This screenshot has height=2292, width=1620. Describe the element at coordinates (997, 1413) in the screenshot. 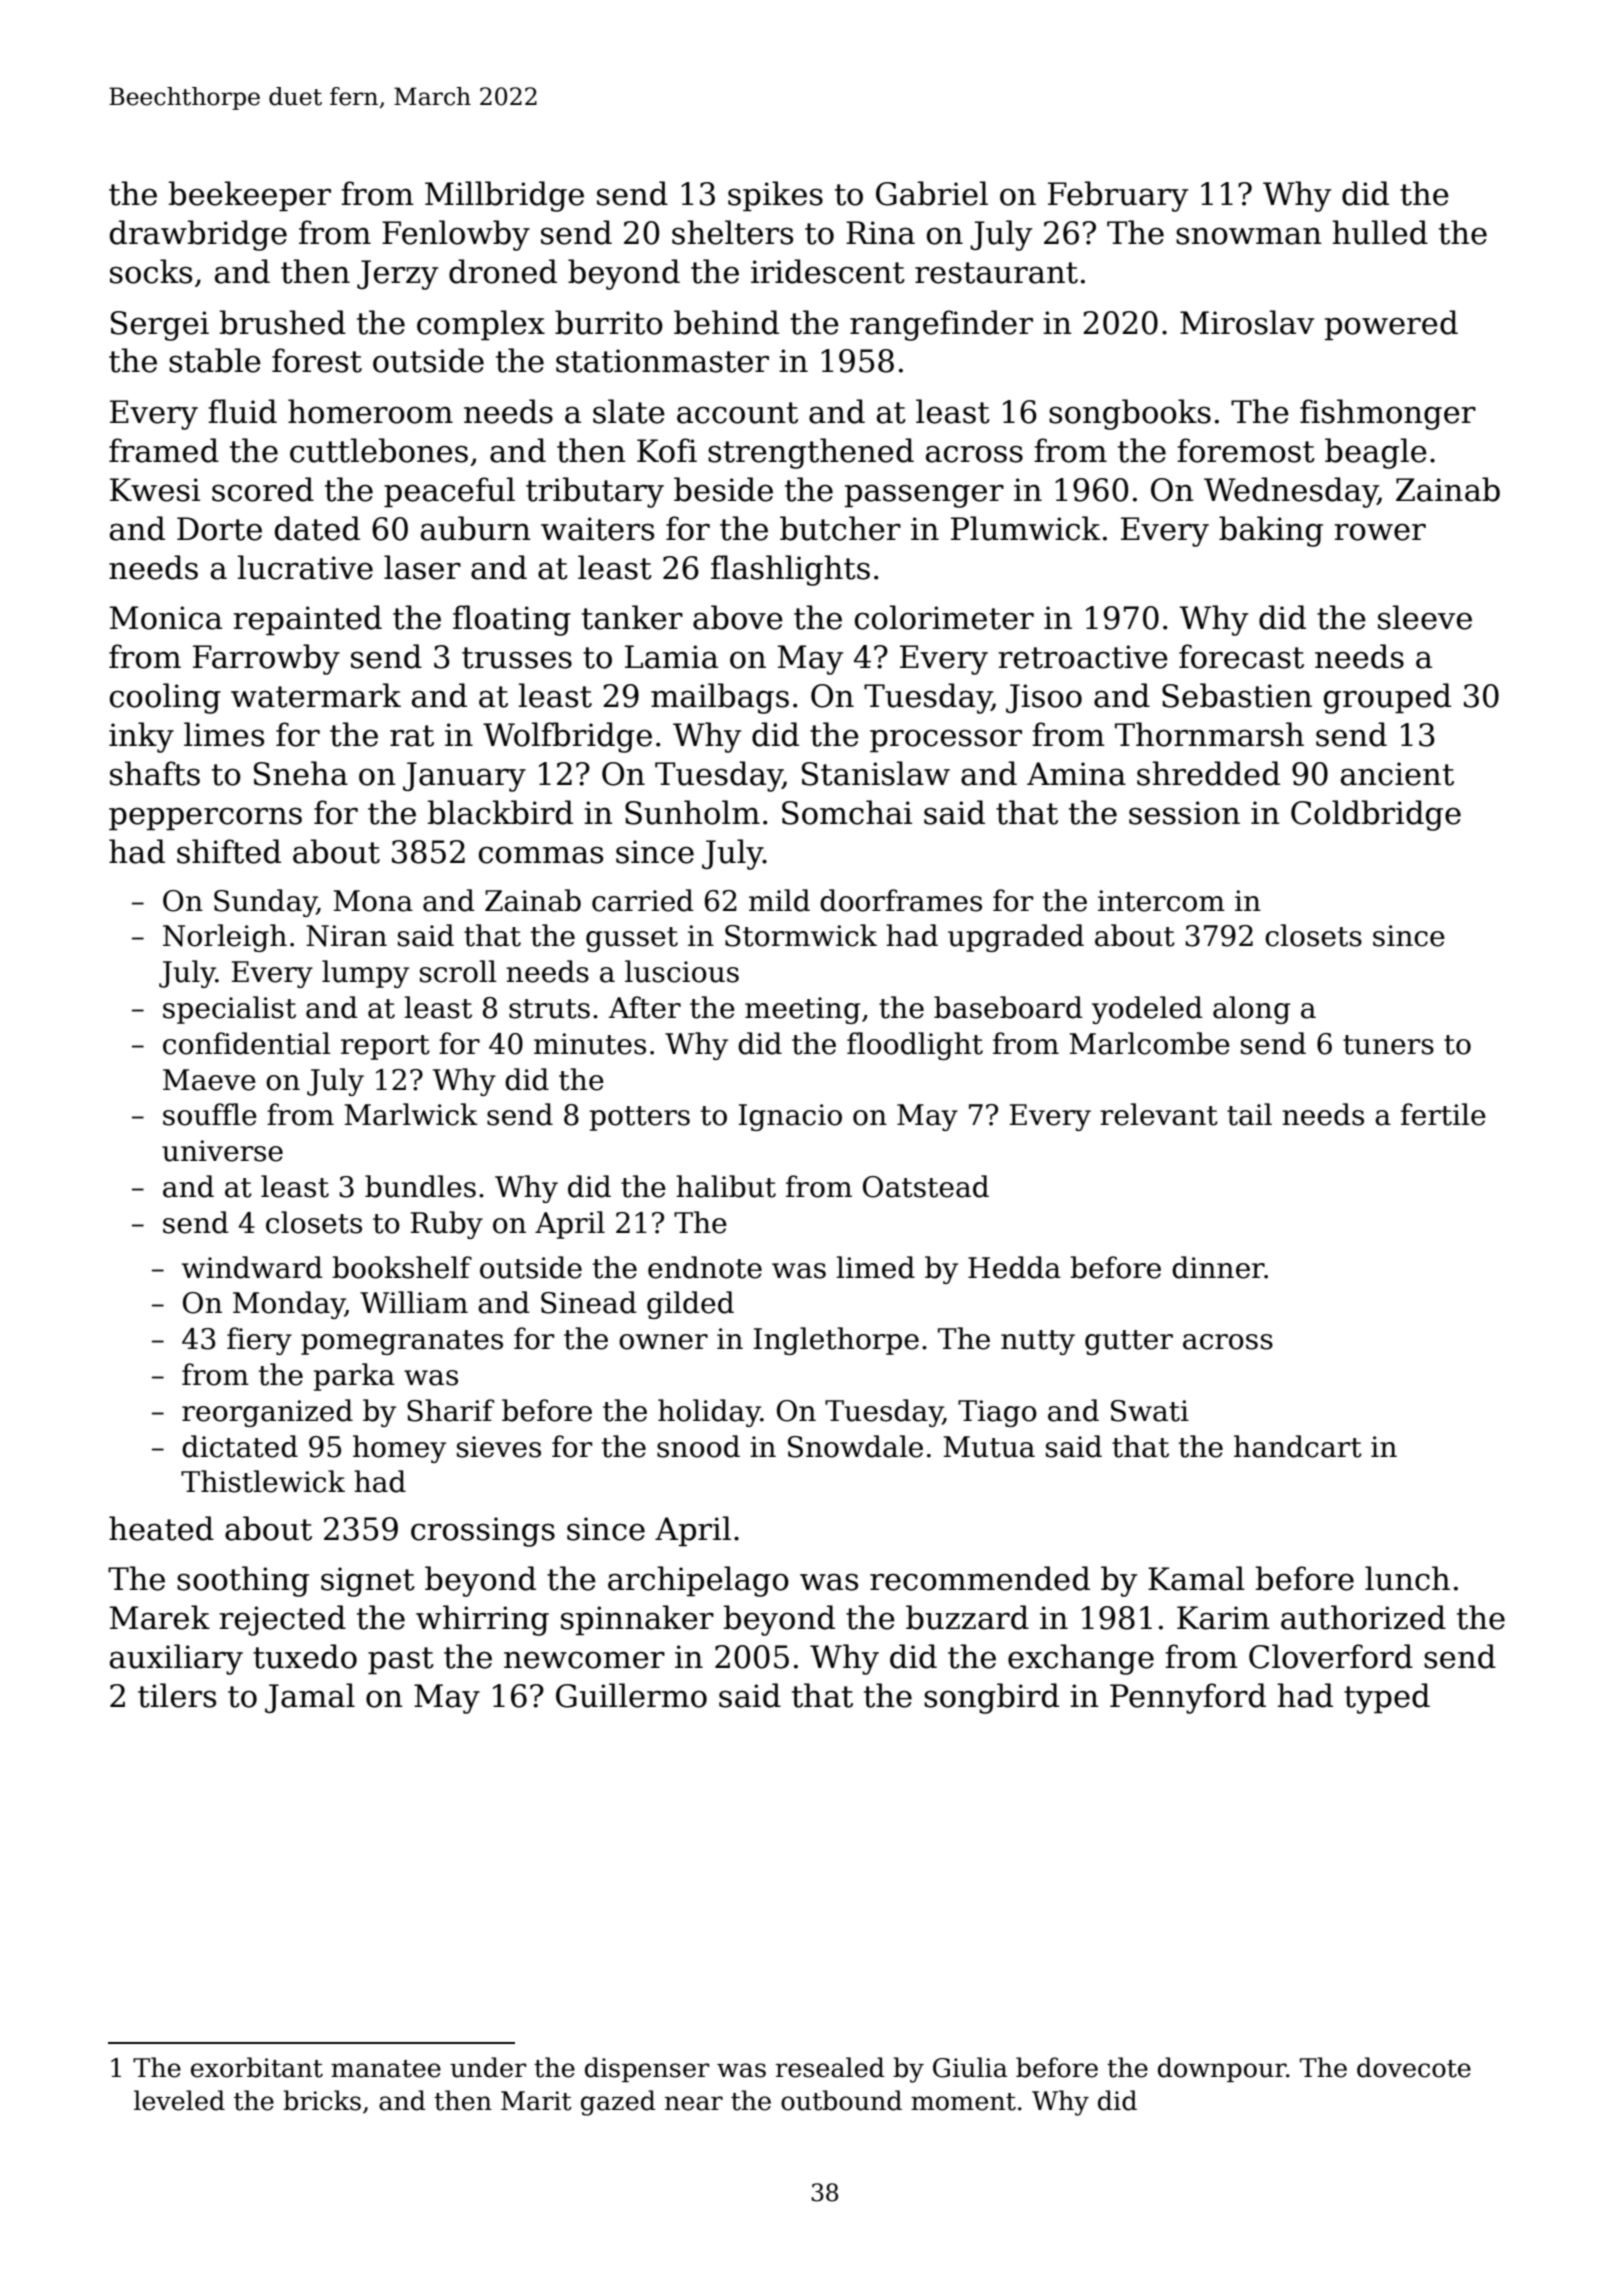

I see `Tiago` at that location.
